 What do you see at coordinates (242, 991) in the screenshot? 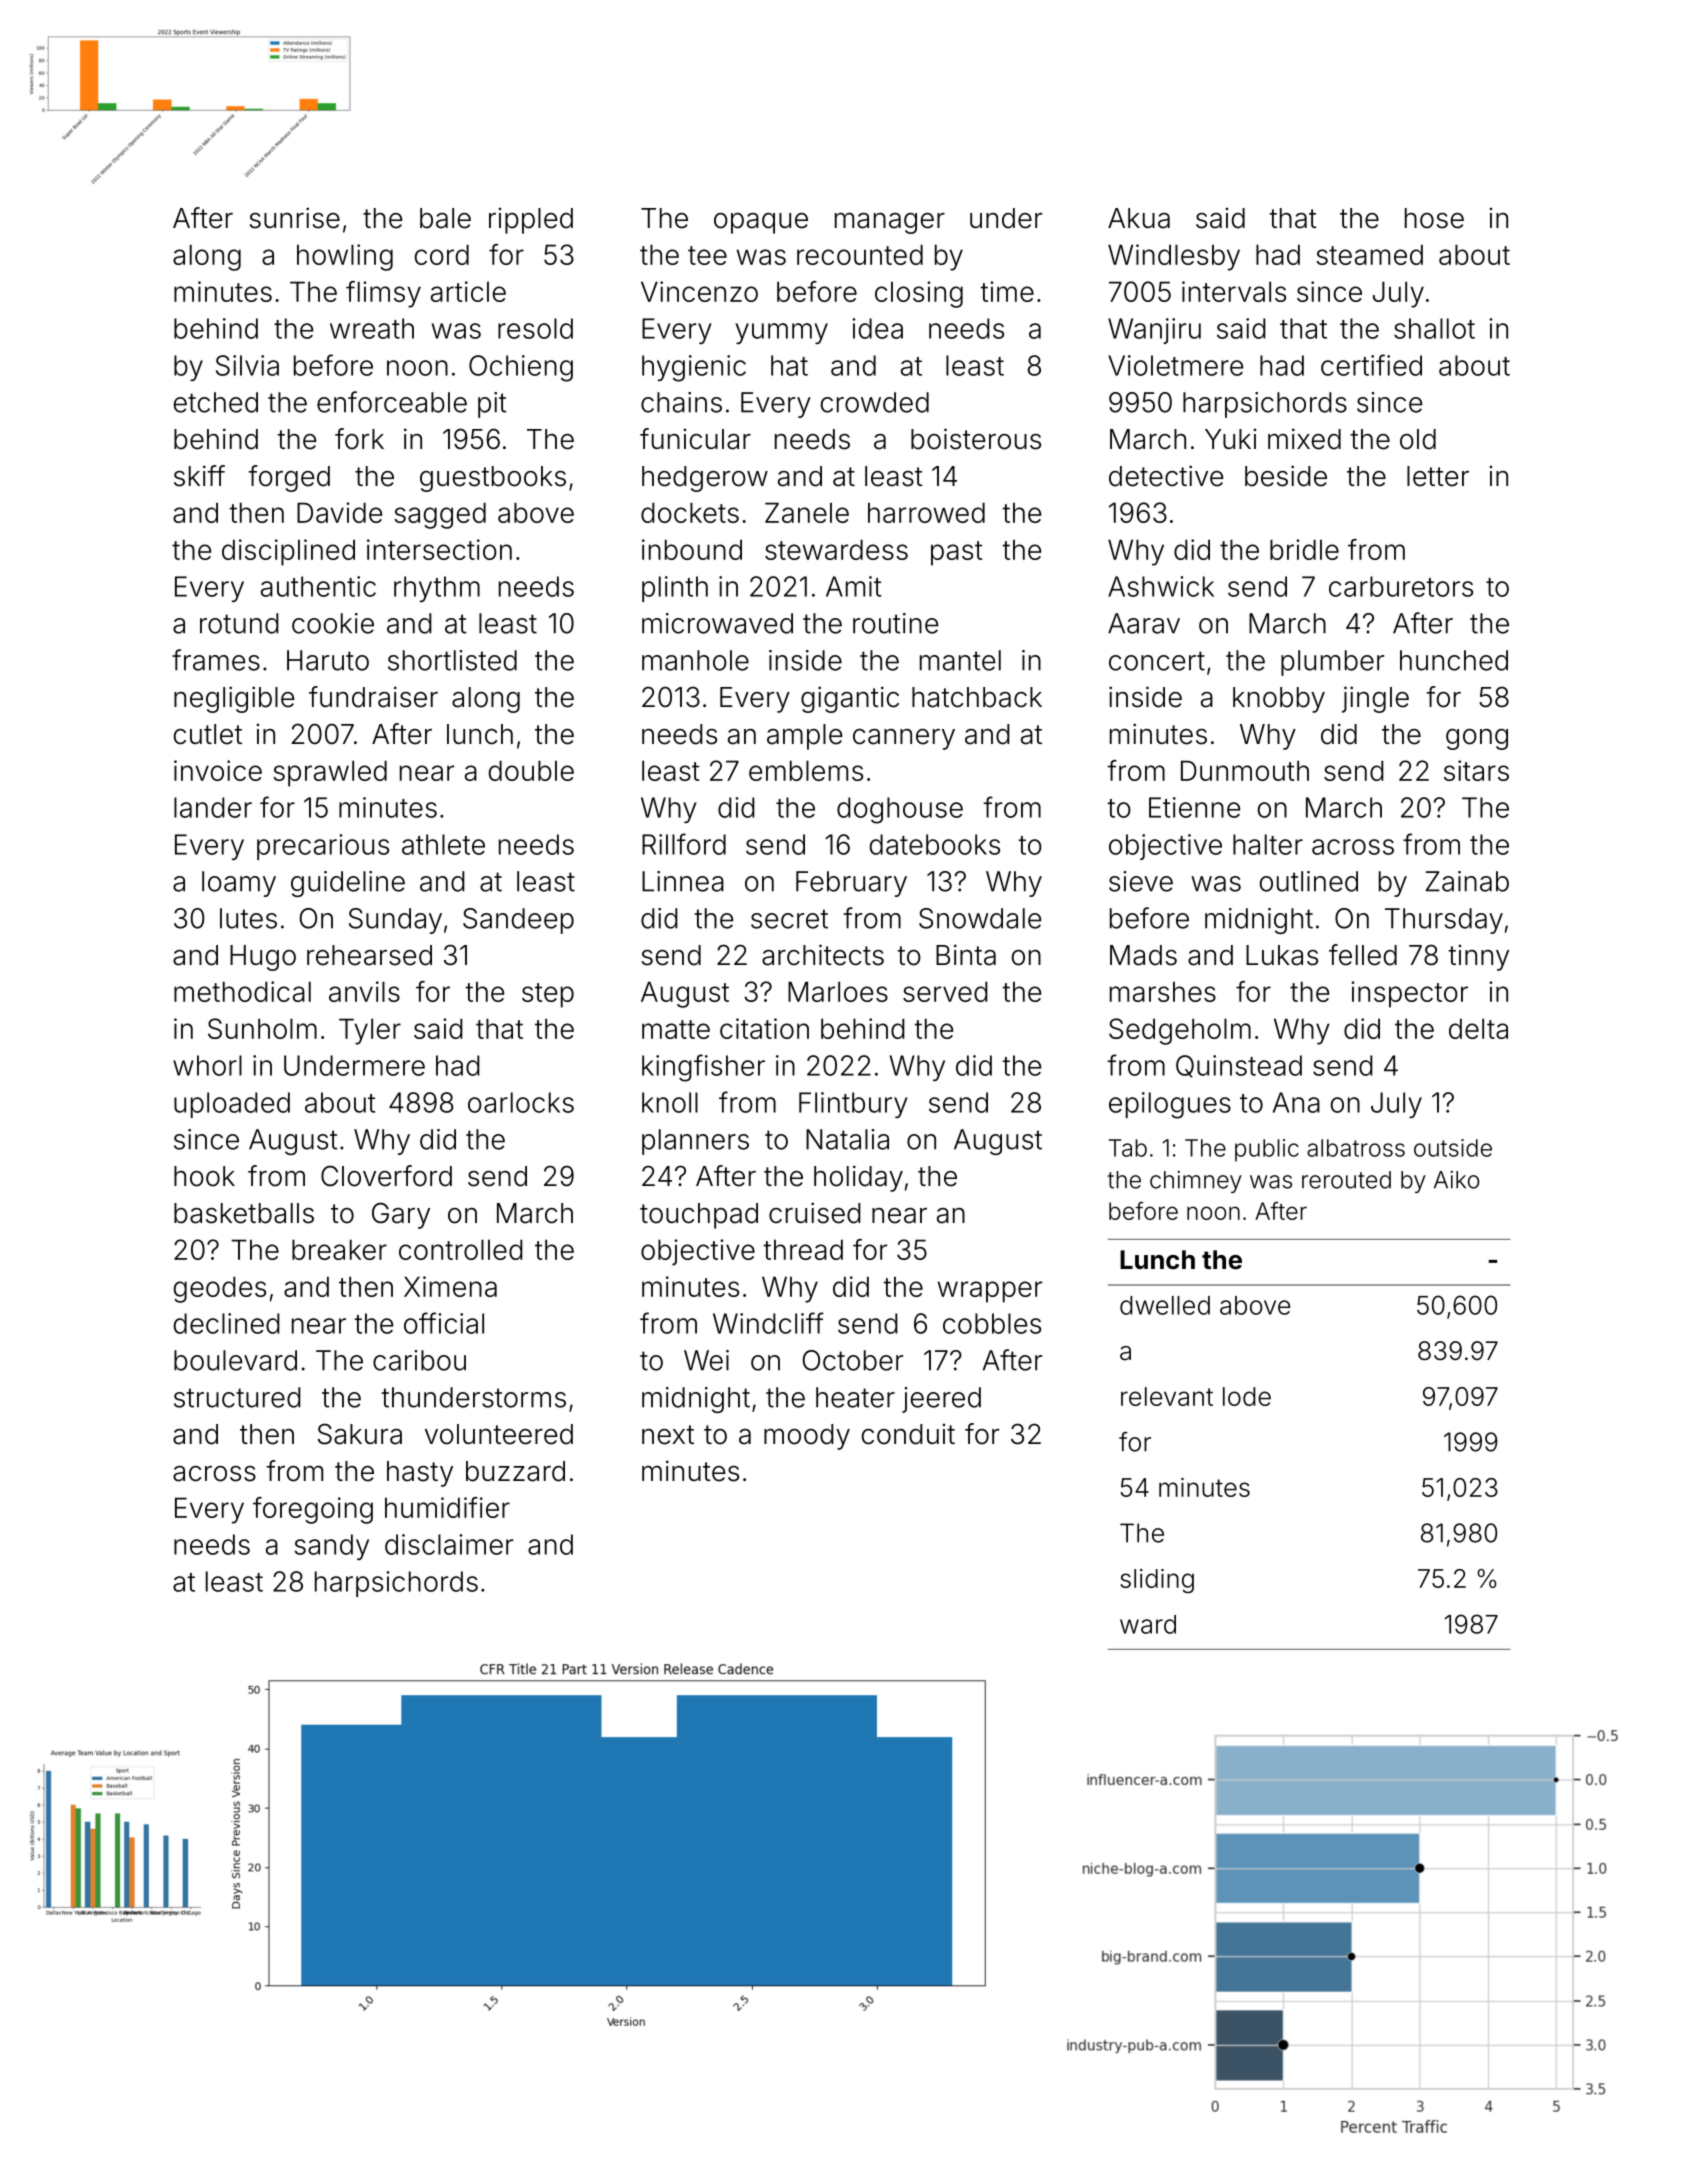
I see `methodical` at bounding box center [242, 991].
